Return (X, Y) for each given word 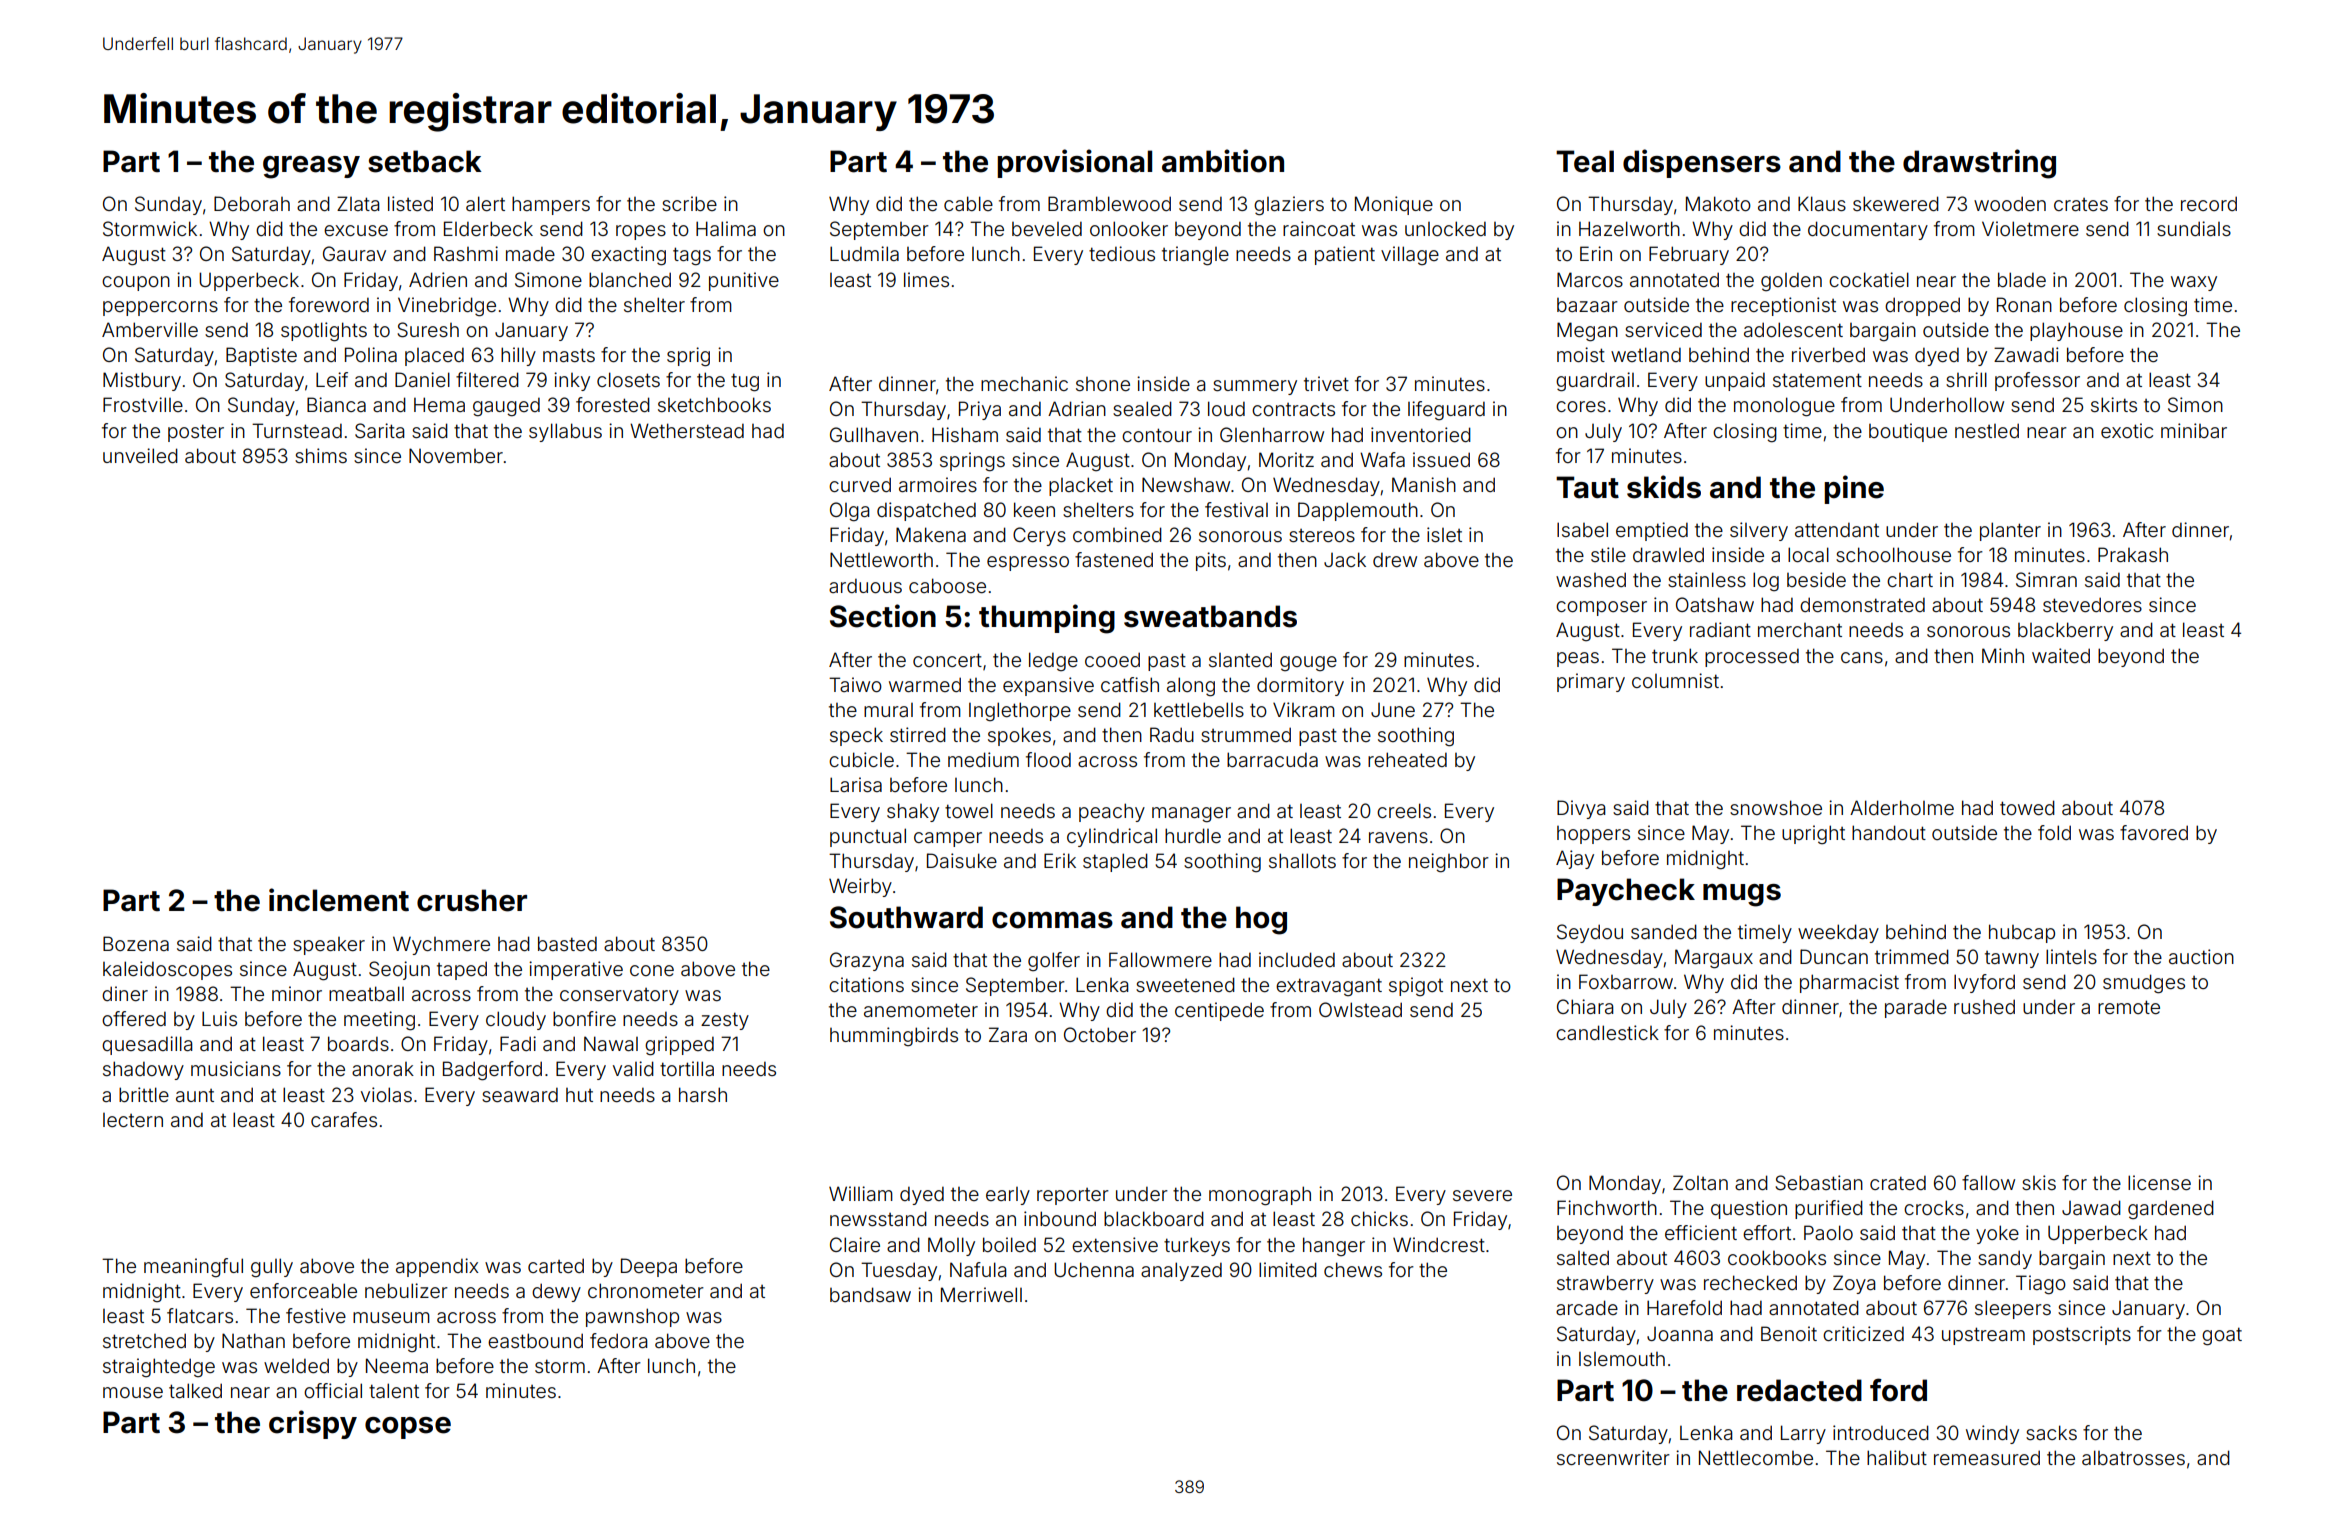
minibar (2194, 430)
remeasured (1987, 1457)
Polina (371, 354)
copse (408, 1428)
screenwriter (1613, 1457)
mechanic (1024, 383)
